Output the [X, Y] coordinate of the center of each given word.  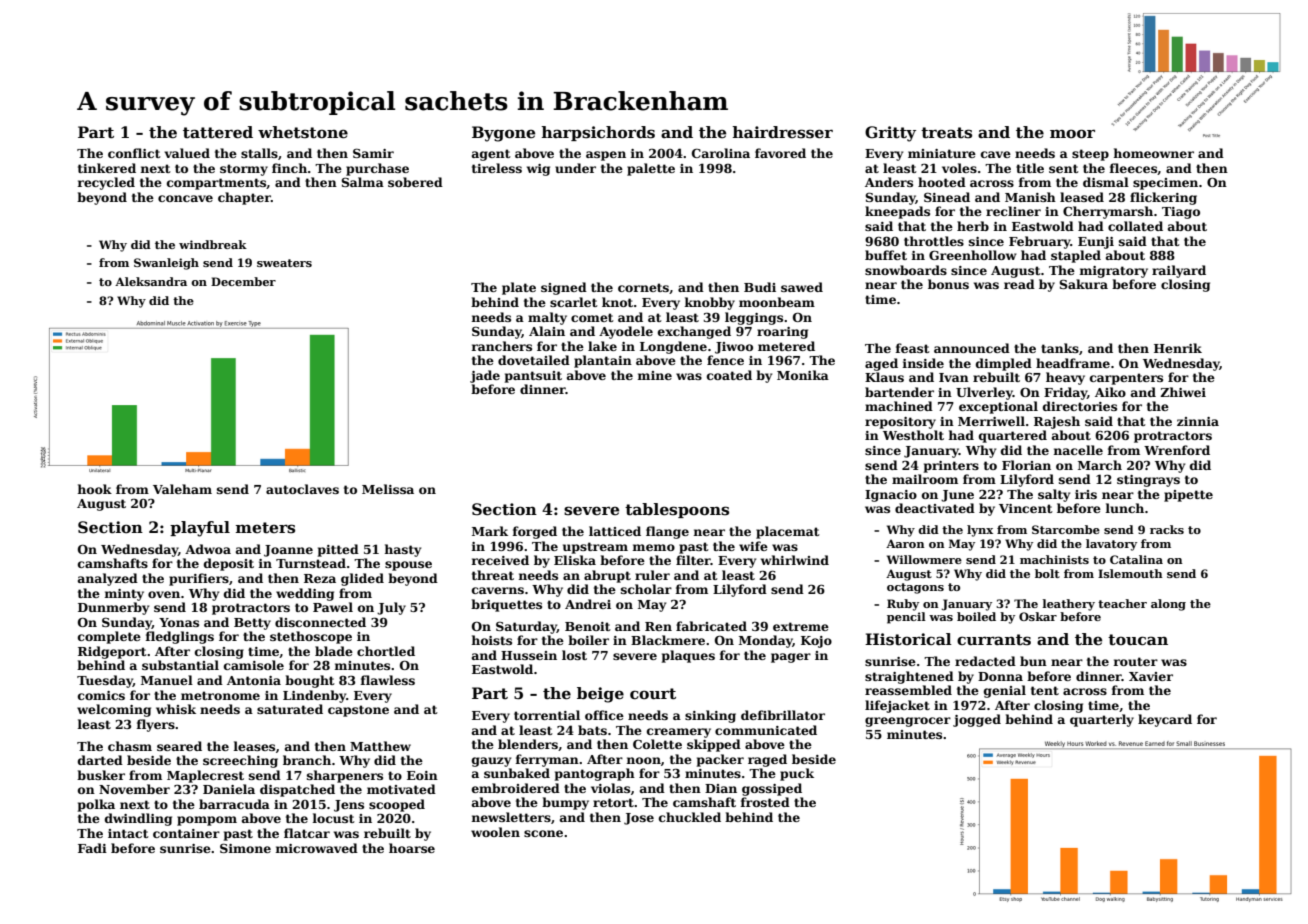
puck [797, 774]
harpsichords [598, 133]
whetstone [303, 132]
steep [1090, 155]
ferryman [547, 760]
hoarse [412, 848]
